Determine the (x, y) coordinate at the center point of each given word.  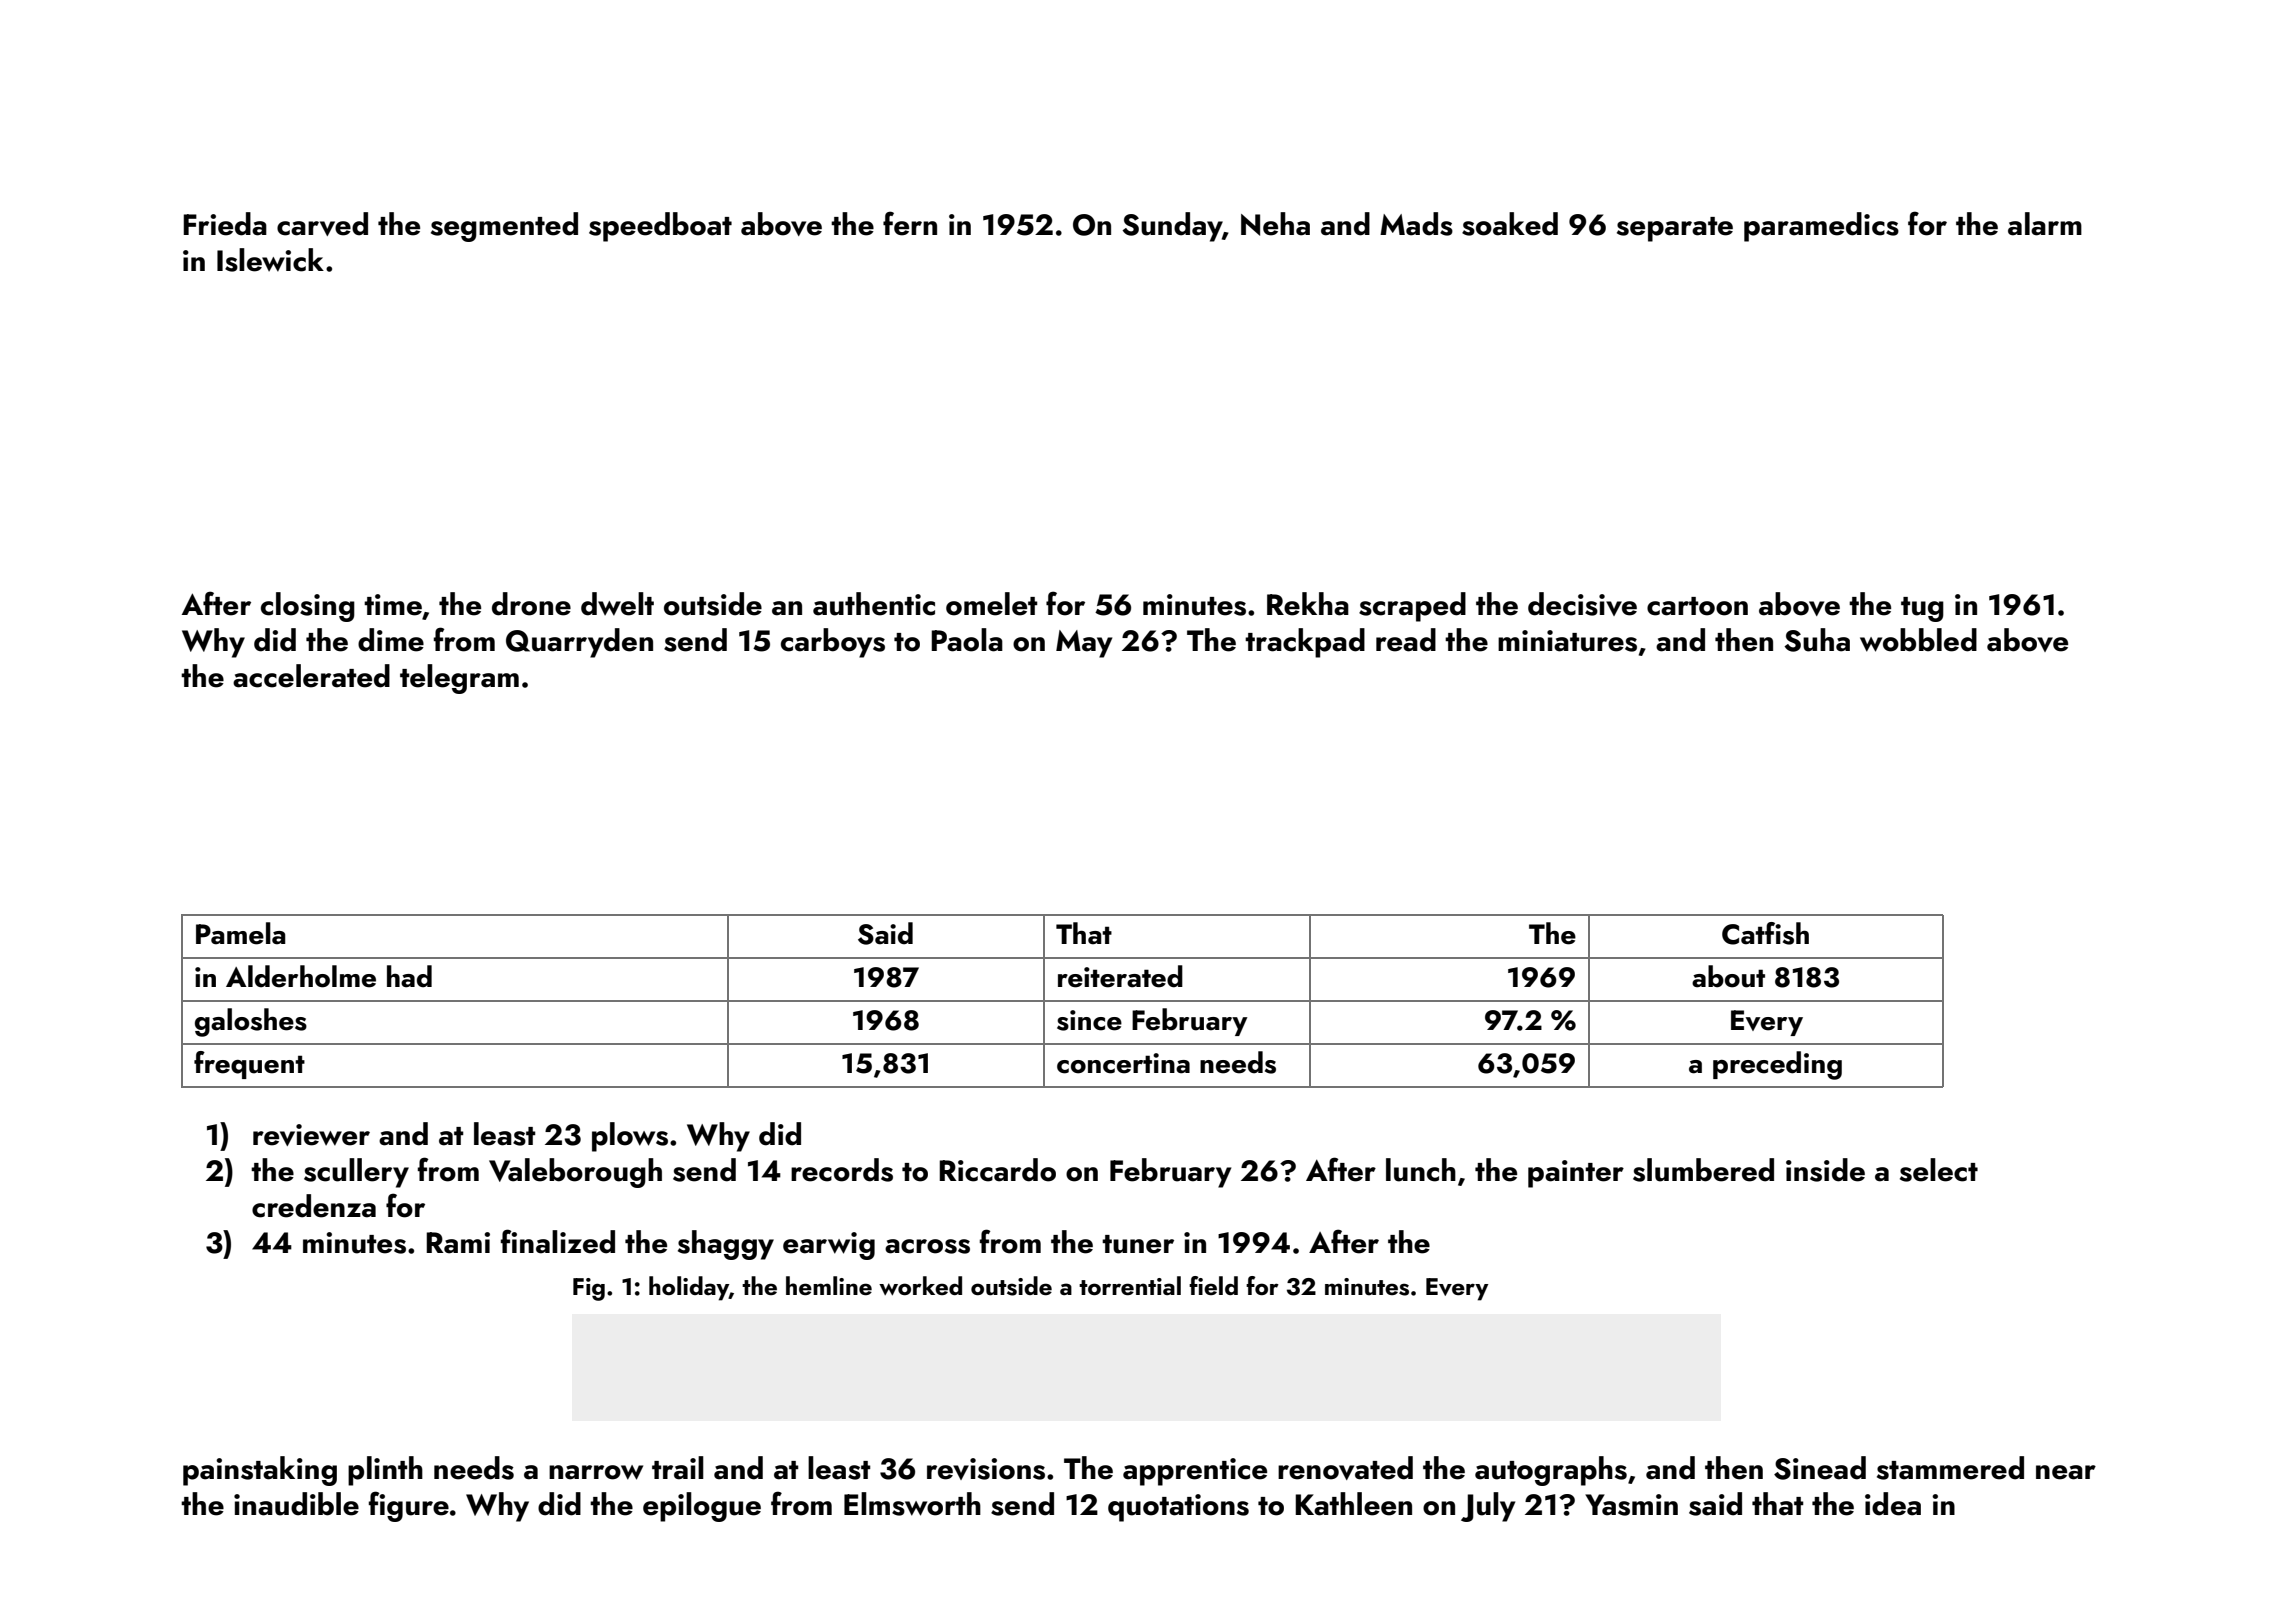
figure (409, 1506)
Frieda (225, 224)
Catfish (1765, 933)
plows (630, 1137)
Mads (1416, 224)
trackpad (1305, 643)
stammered (1950, 1468)
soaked (1510, 224)
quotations (1178, 1508)
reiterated (1120, 976)
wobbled (1918, 640)
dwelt (617, 604)
